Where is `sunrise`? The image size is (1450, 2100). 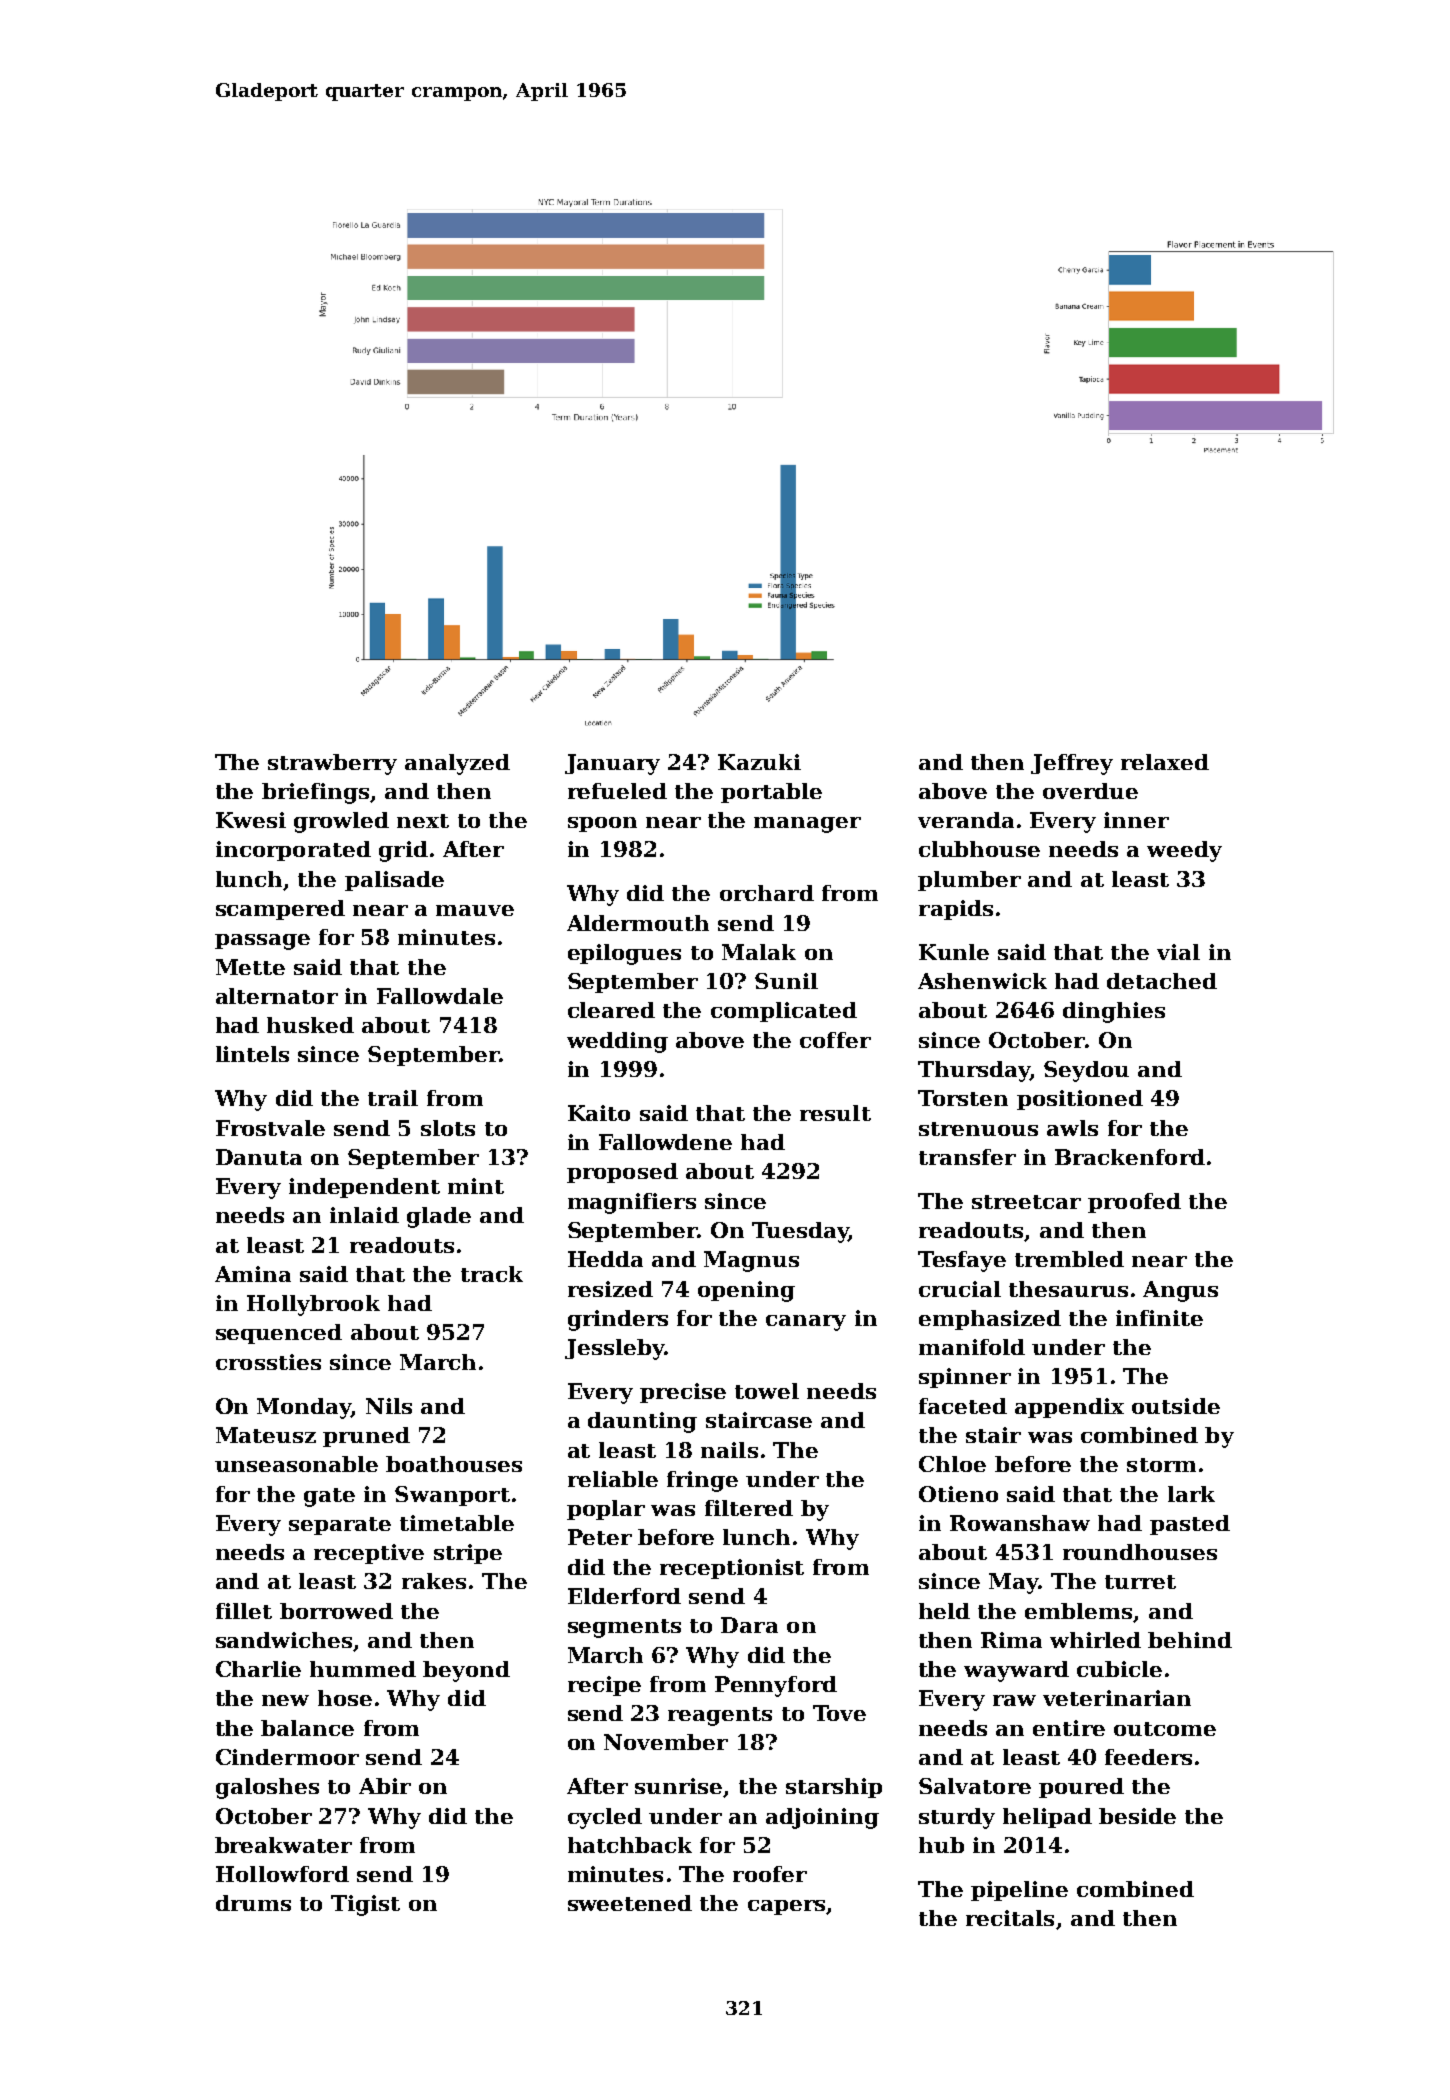
sunrise is located at coordinates (678, 1786).
